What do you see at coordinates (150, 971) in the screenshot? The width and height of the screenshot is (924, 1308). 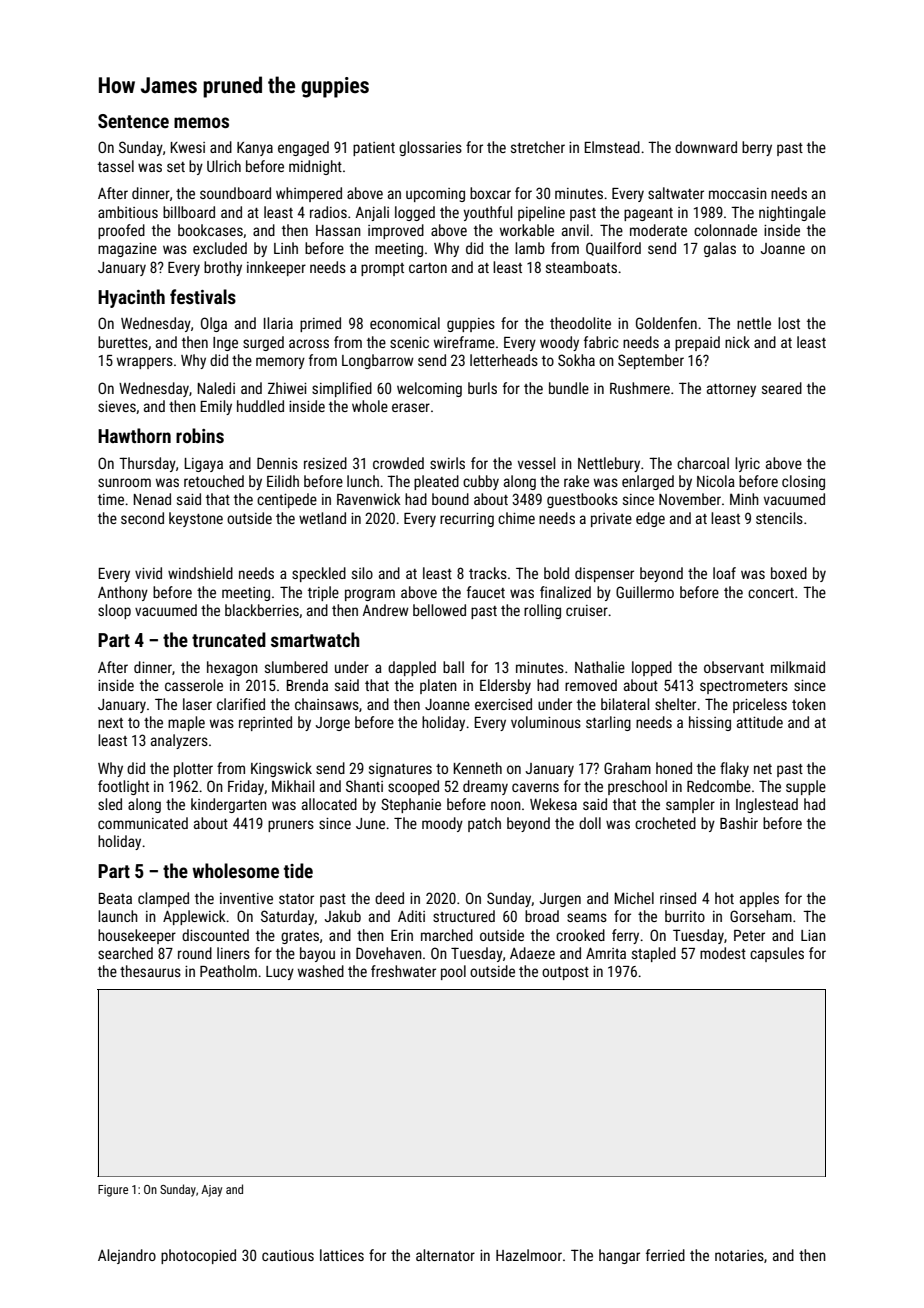 I see `thesaurus` at bounding box center [150, 971].
